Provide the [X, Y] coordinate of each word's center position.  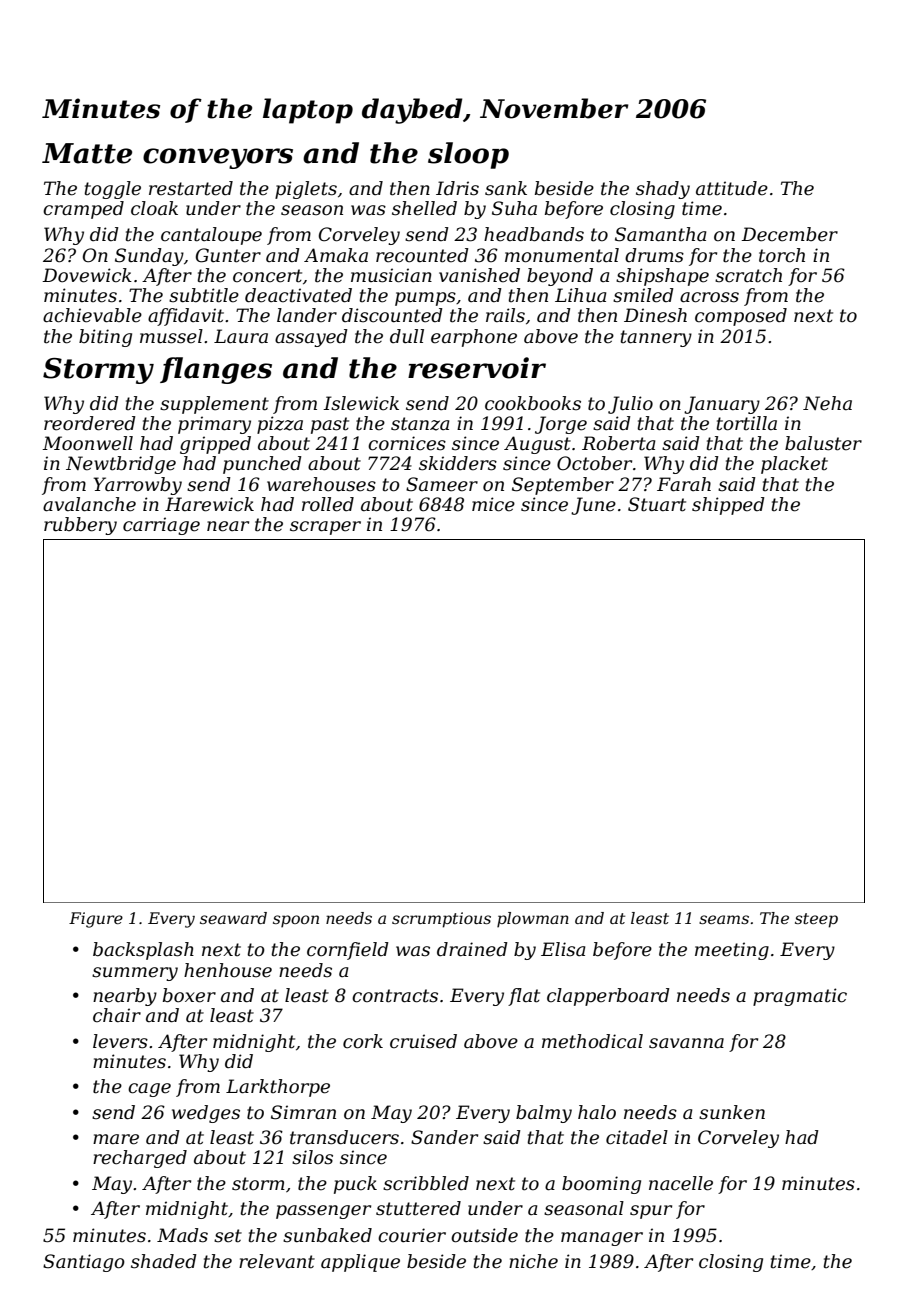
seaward [233, 918]
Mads [182, 1235]
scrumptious [441, 920]
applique [360, 1263]
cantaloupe [211, 236]
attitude [732, 188]
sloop [468, 155]
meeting [732, 951]
